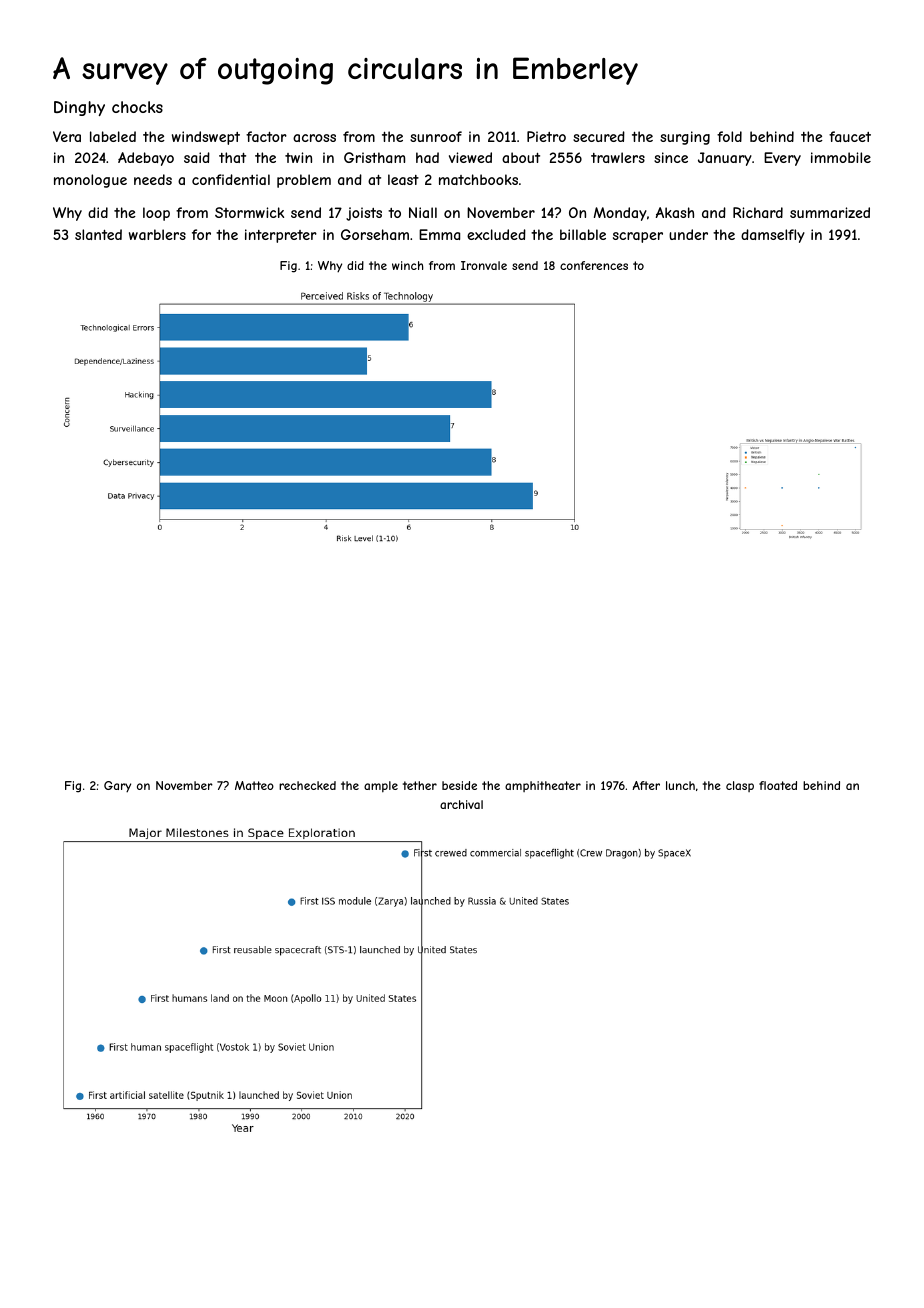 This document has height=1308, width=924. I want to click on amphitheater, so click(543, 786).
